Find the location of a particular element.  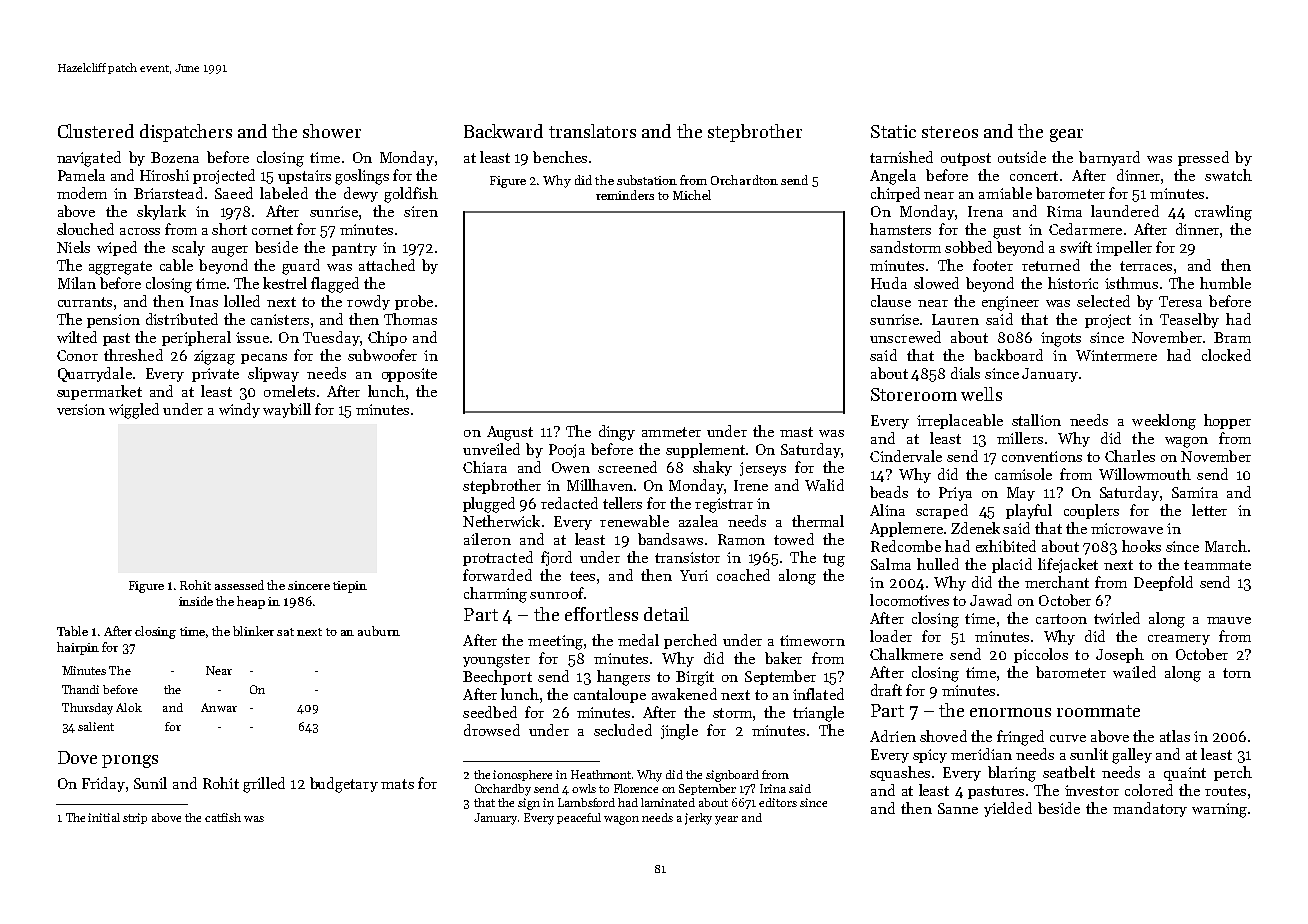

secluded is located at coordinates (623, 730).
